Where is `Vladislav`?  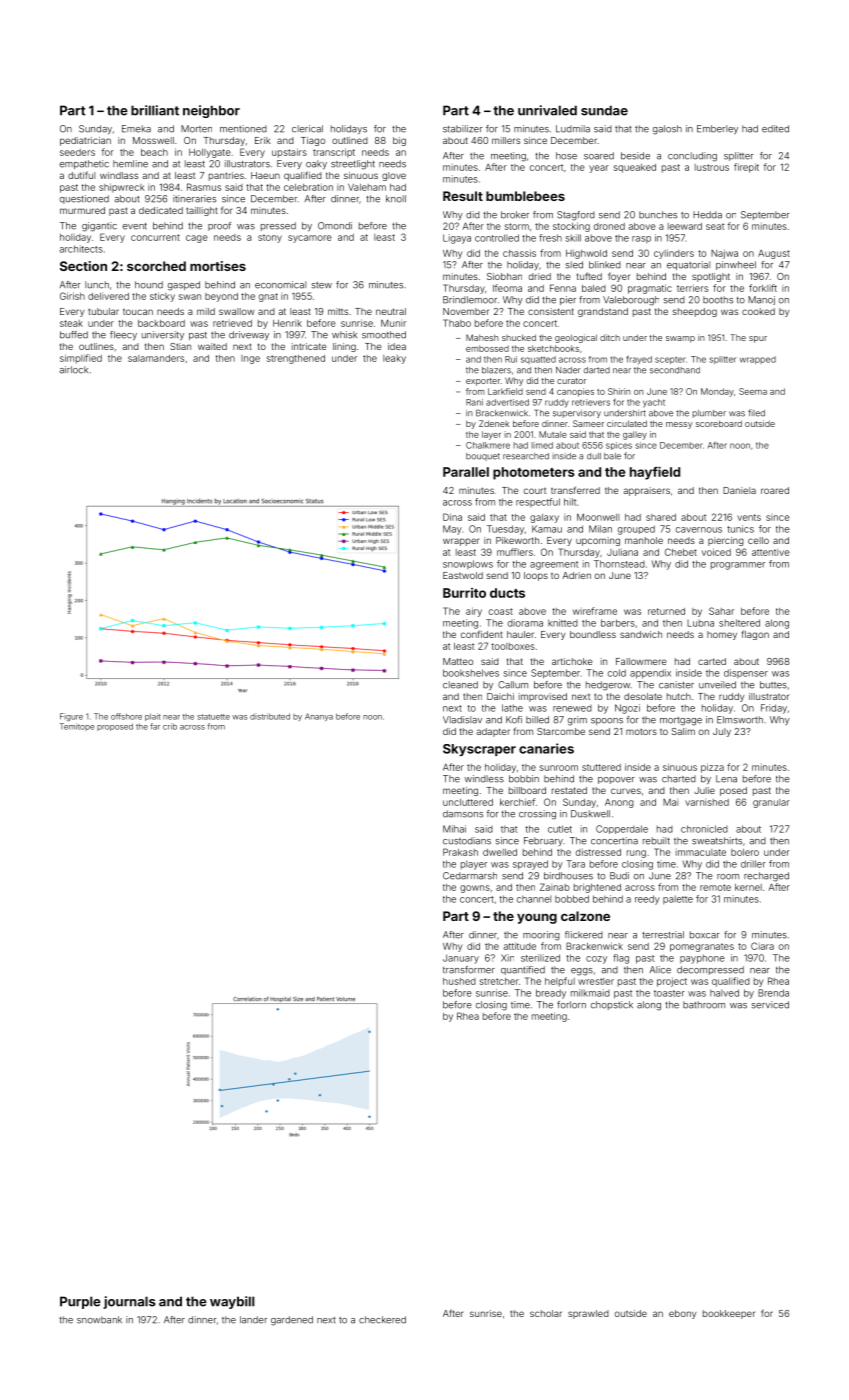 Vladislav is located at coordinates (462, 720).
